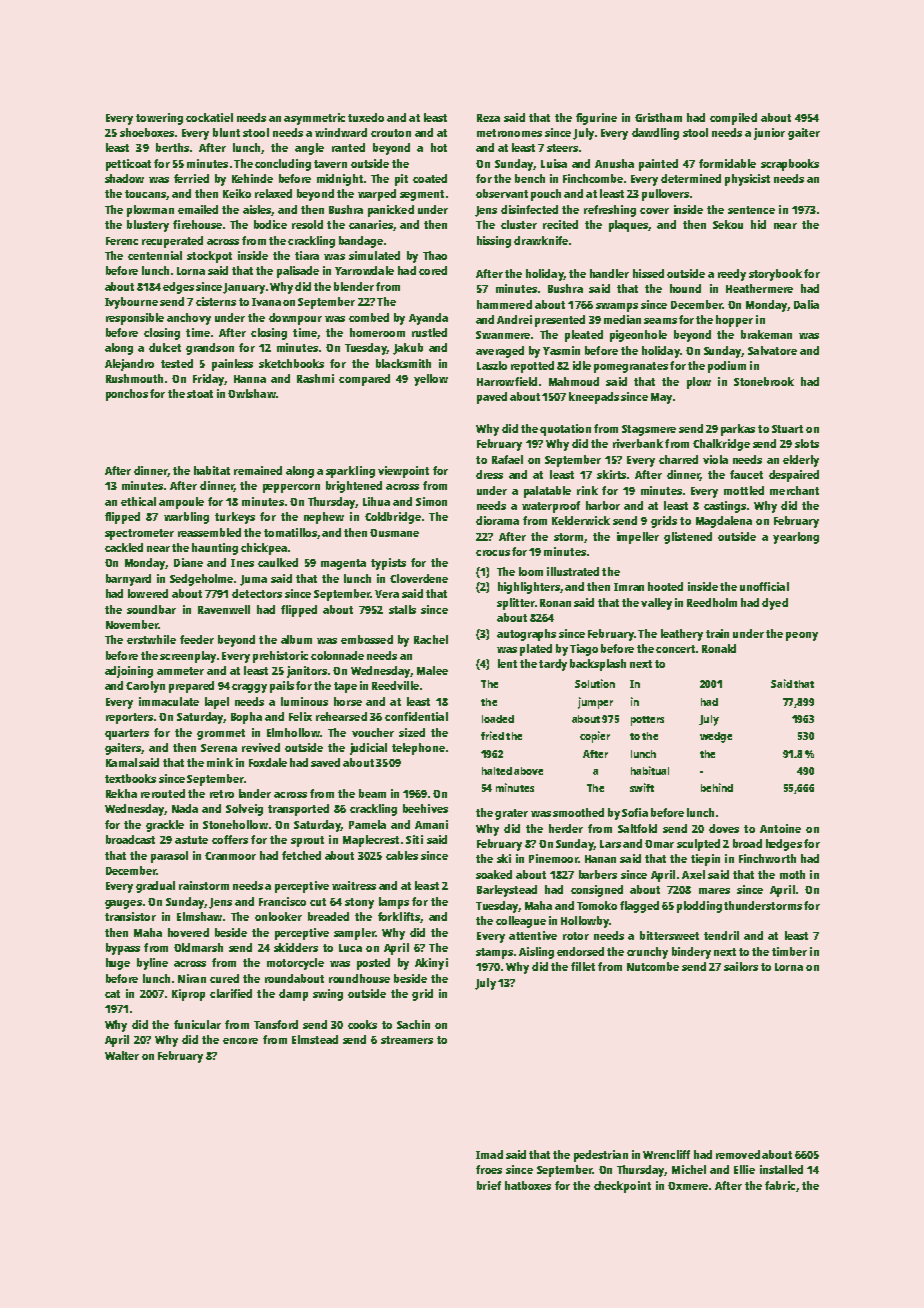 Image resolution: width=924 pixels, height=1308 pixels. Describe the element at coordinates (240, 1041) in the screenshot. I see `encore` at that location.
